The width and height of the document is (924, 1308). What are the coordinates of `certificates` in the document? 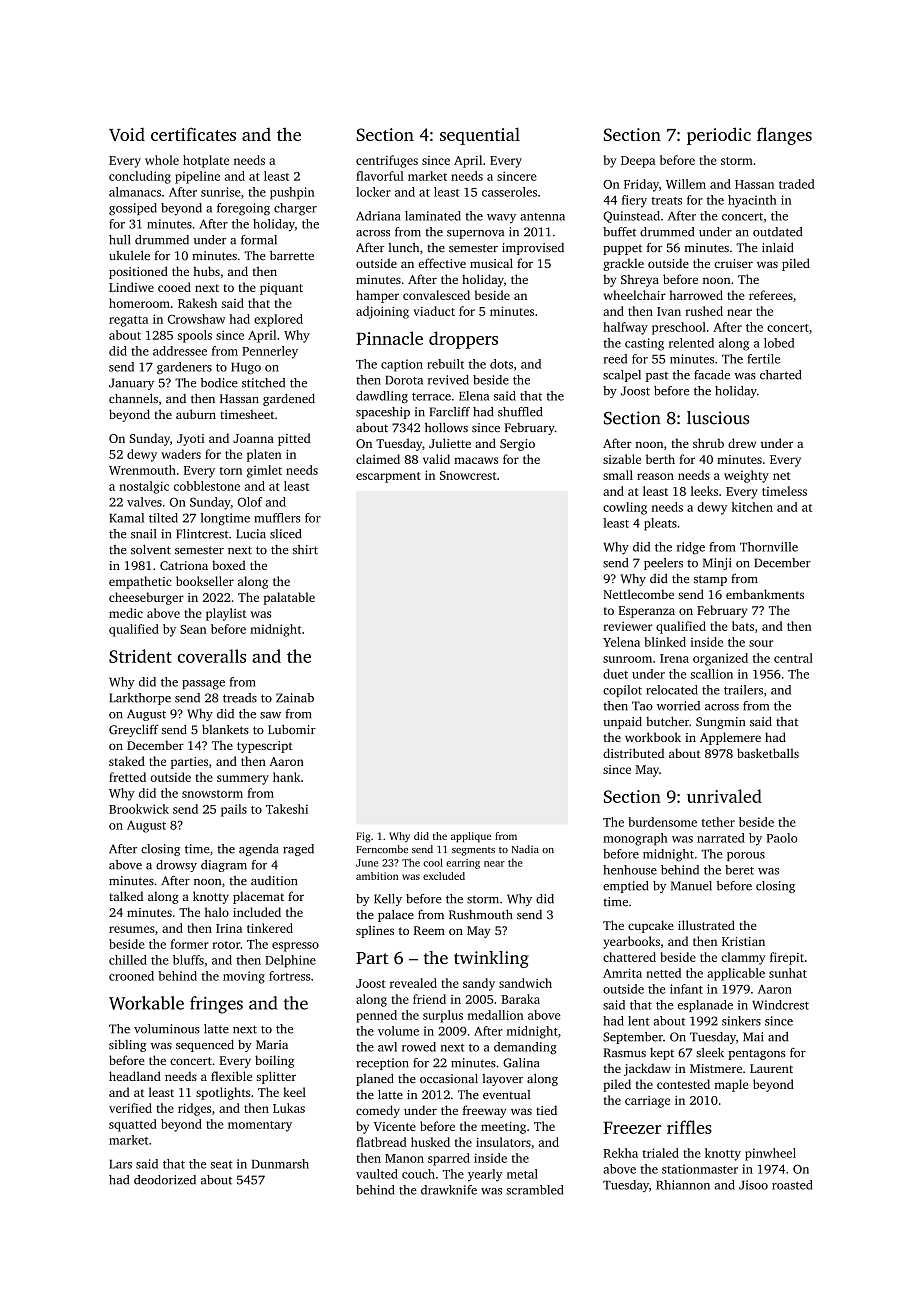 It's located at (193, 134).
